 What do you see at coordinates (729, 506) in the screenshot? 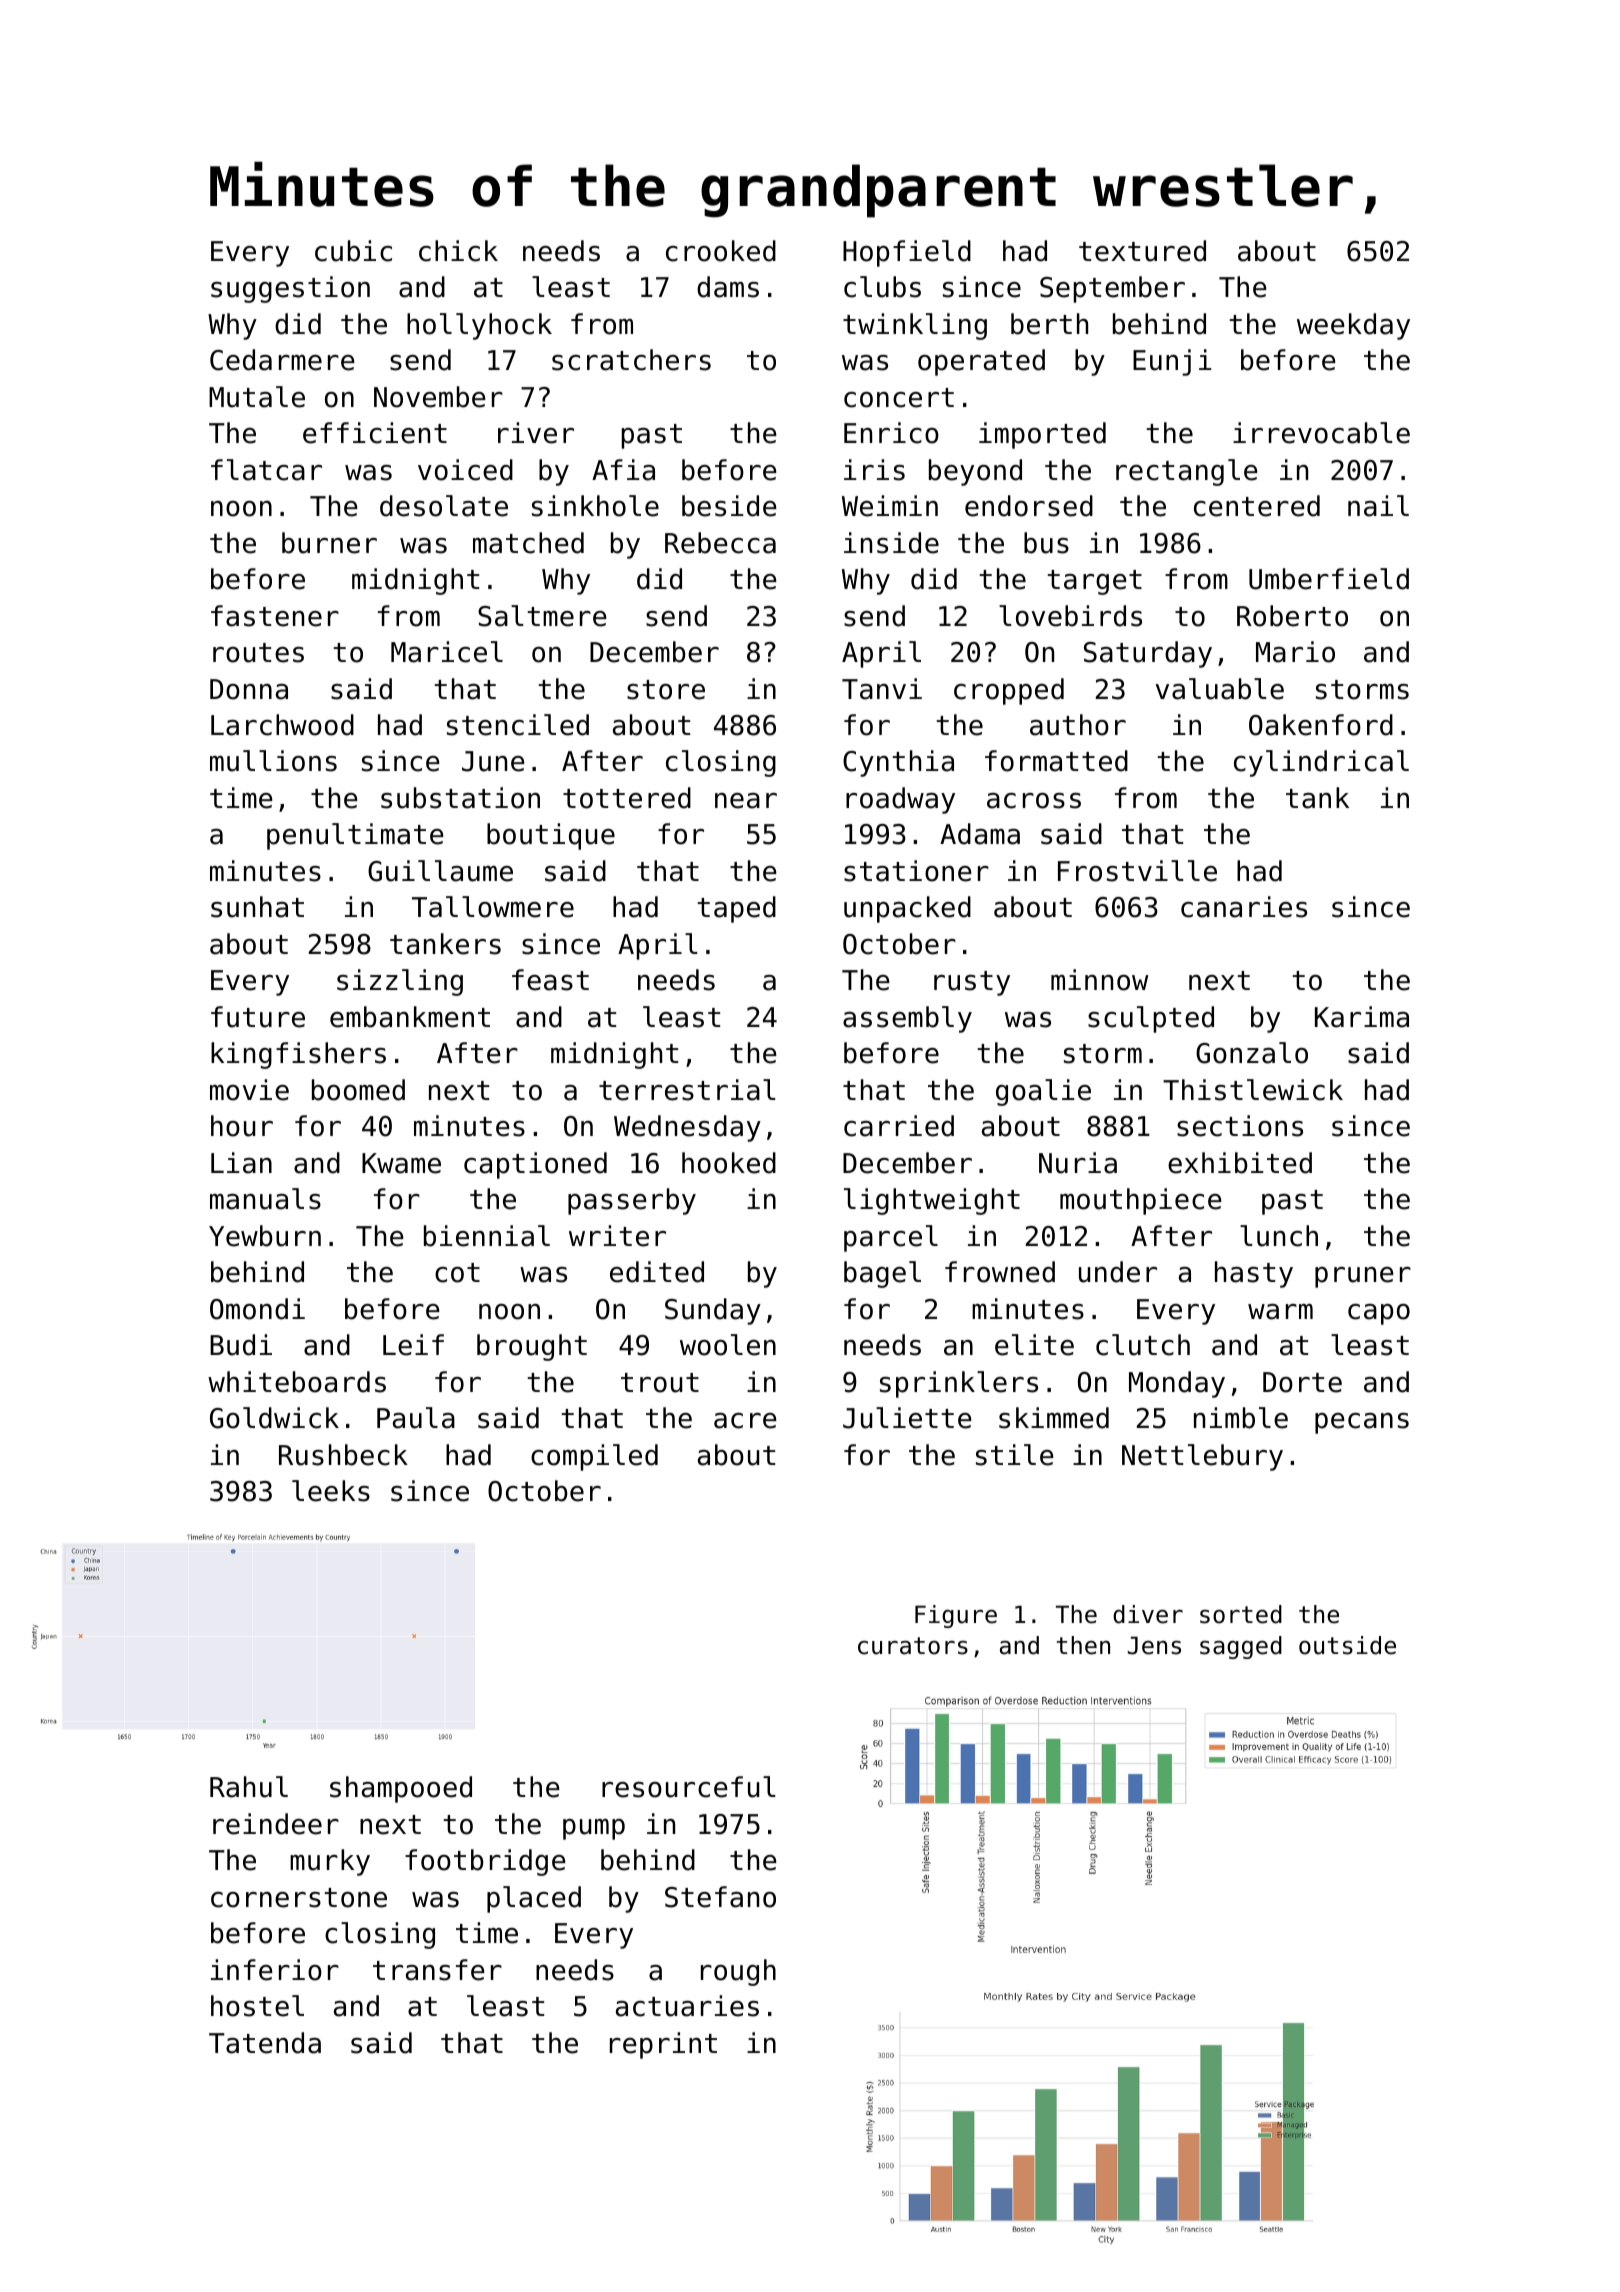
I see `beside` at bounding box center [729, 506].
